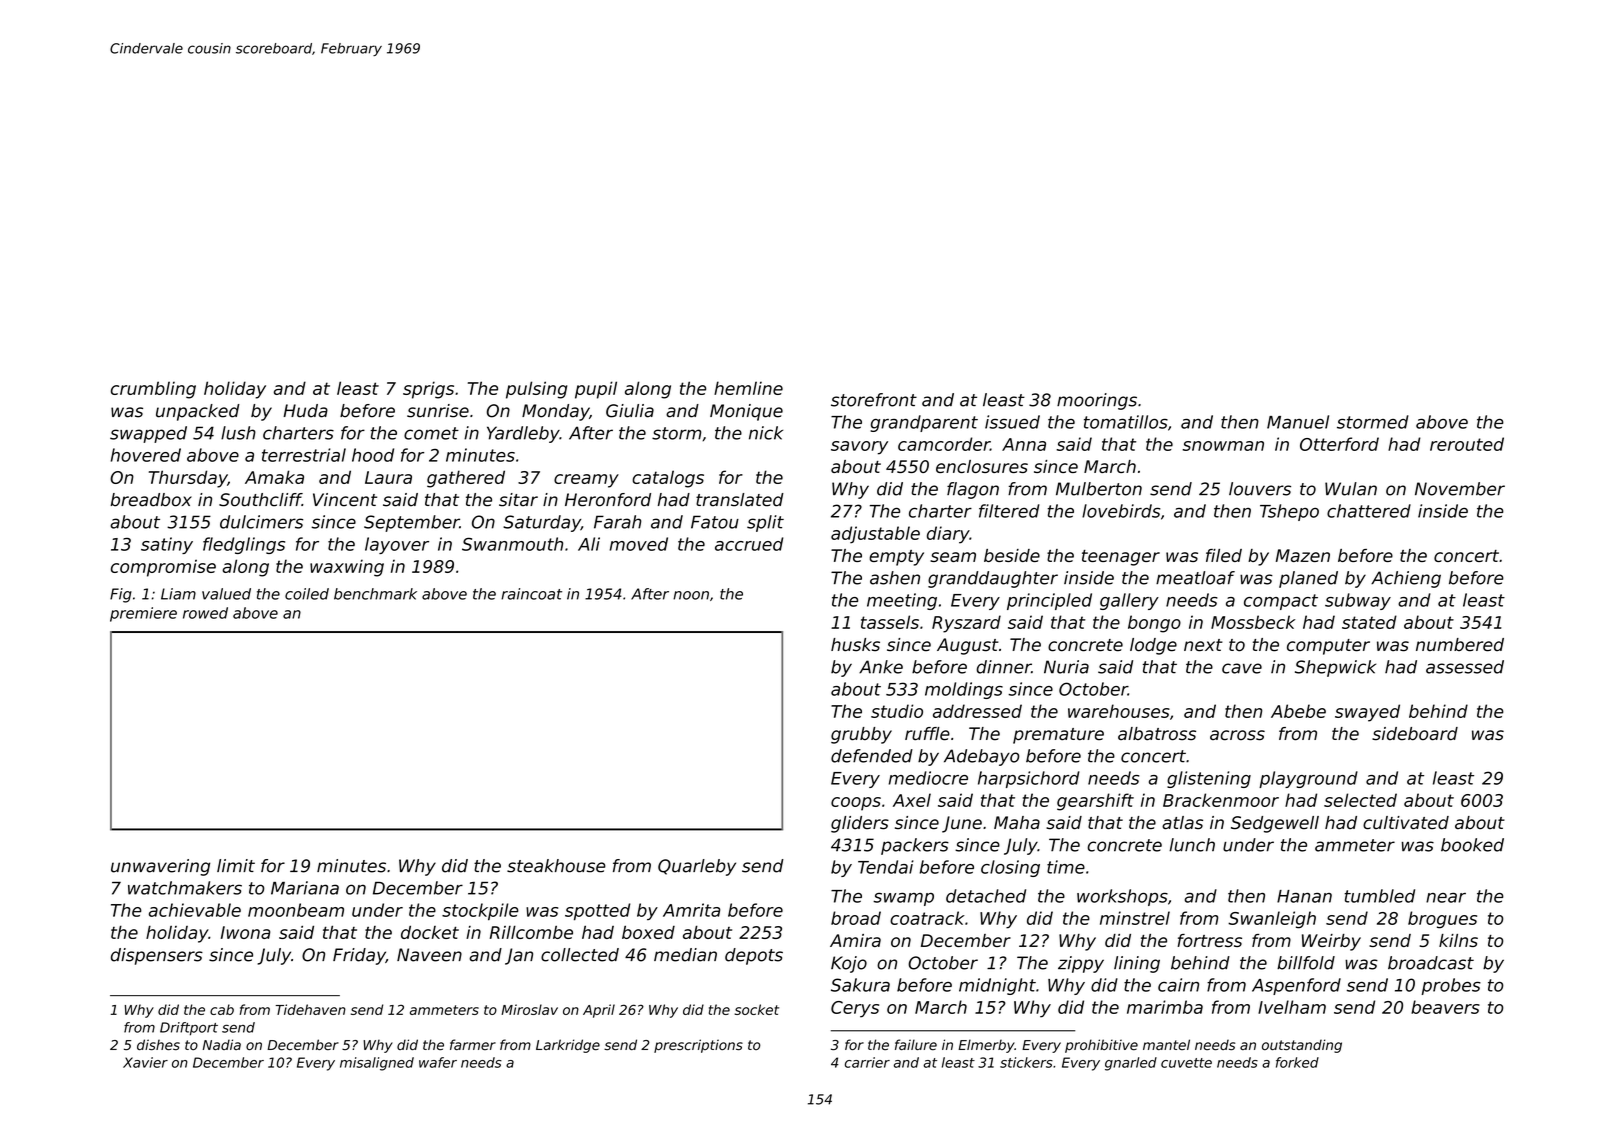  What do you see at coordinates (697, 867) in the page?
I see `Quarleby` at bounding box center [697, 867].
